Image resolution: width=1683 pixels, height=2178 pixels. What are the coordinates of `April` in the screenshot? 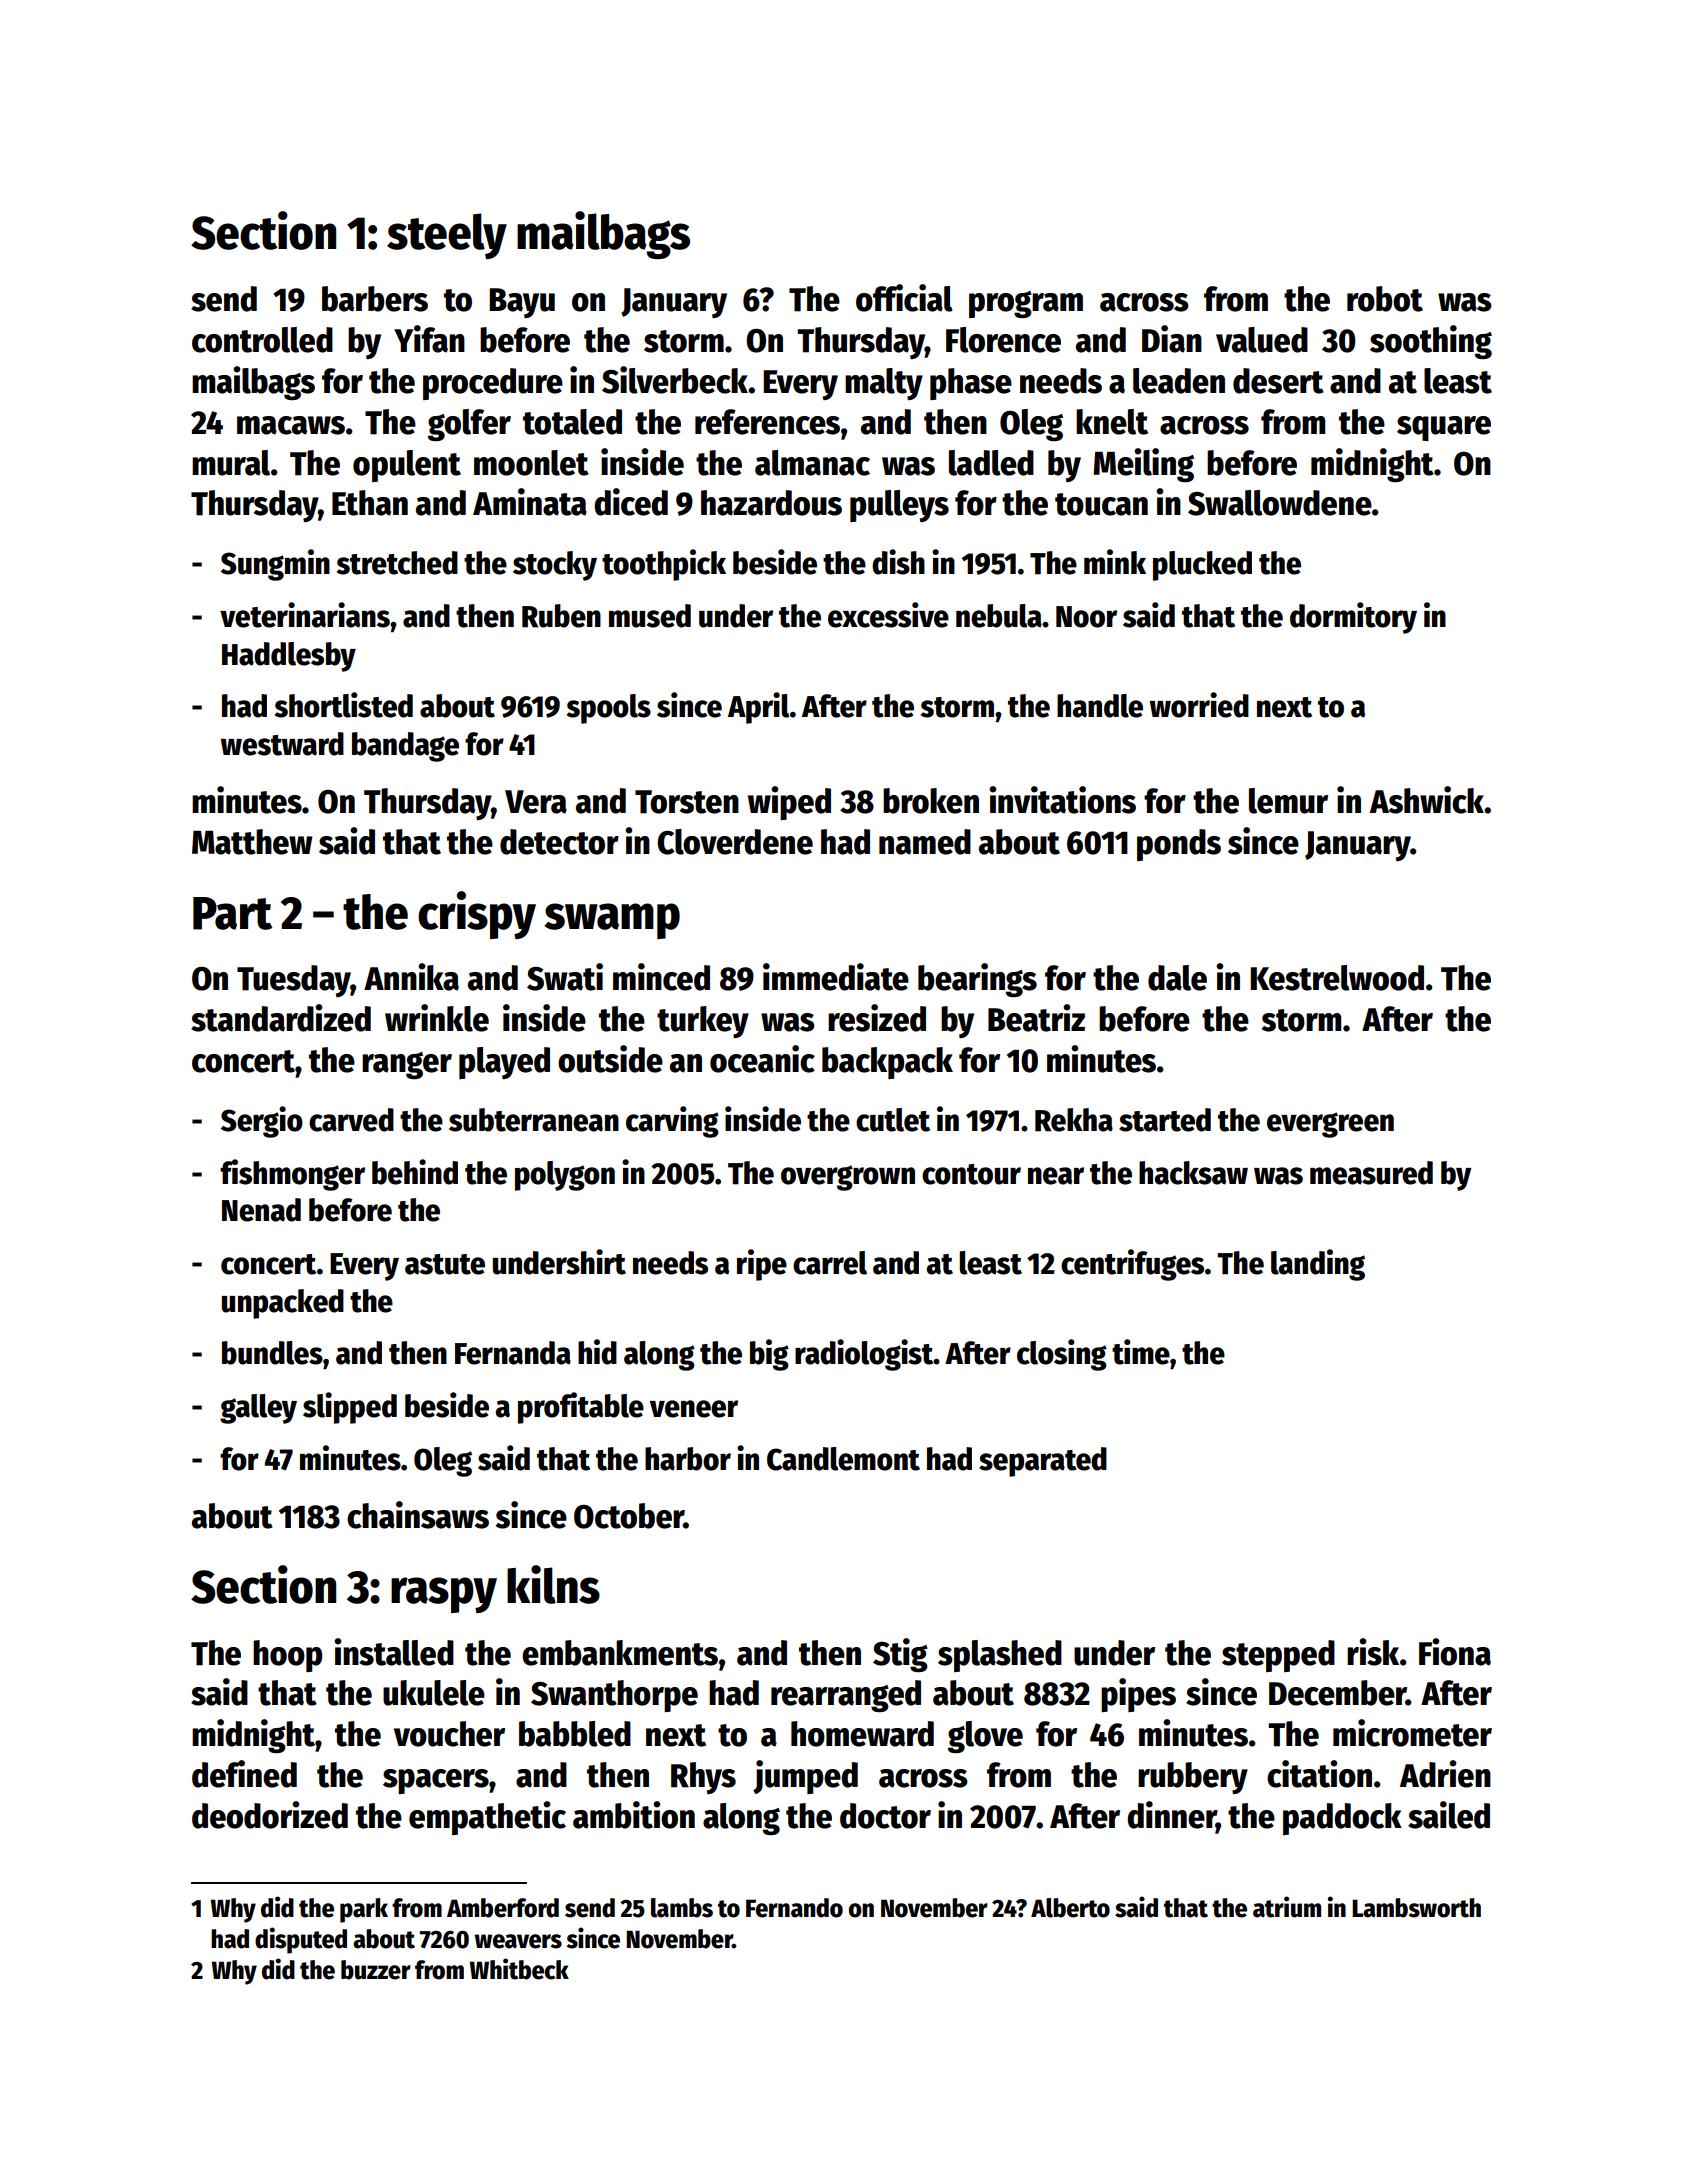 It's located at (759, 708).
